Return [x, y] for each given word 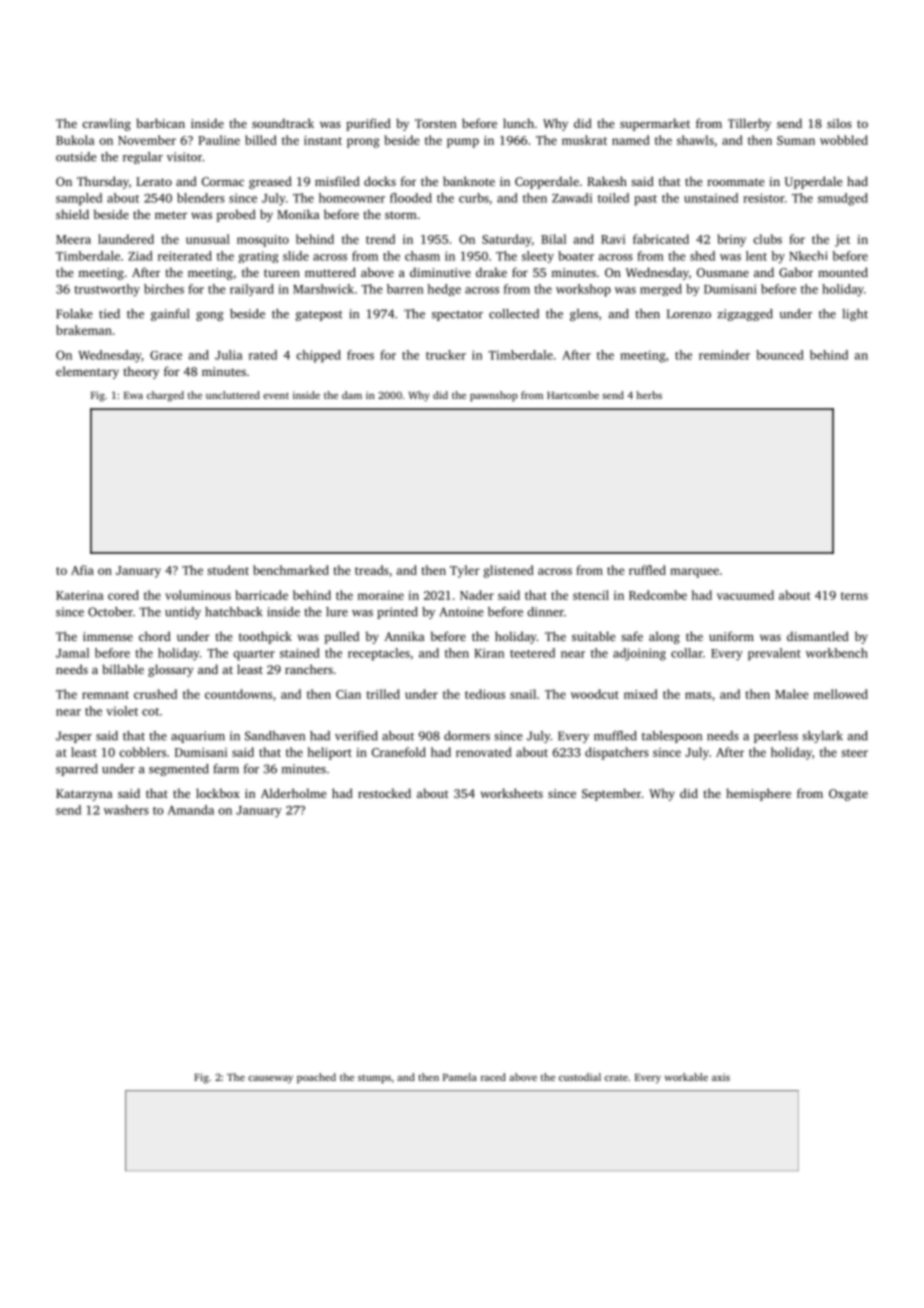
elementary [87, 372]
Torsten [436, 123]
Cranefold [399, 752]
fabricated [661, 239]
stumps [374, 1079]
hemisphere [758, 794]
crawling [106, 124]
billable [123, 669]
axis [721, 1077]
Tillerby [749, 124]
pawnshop [494, 396]
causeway [270, 1079]
